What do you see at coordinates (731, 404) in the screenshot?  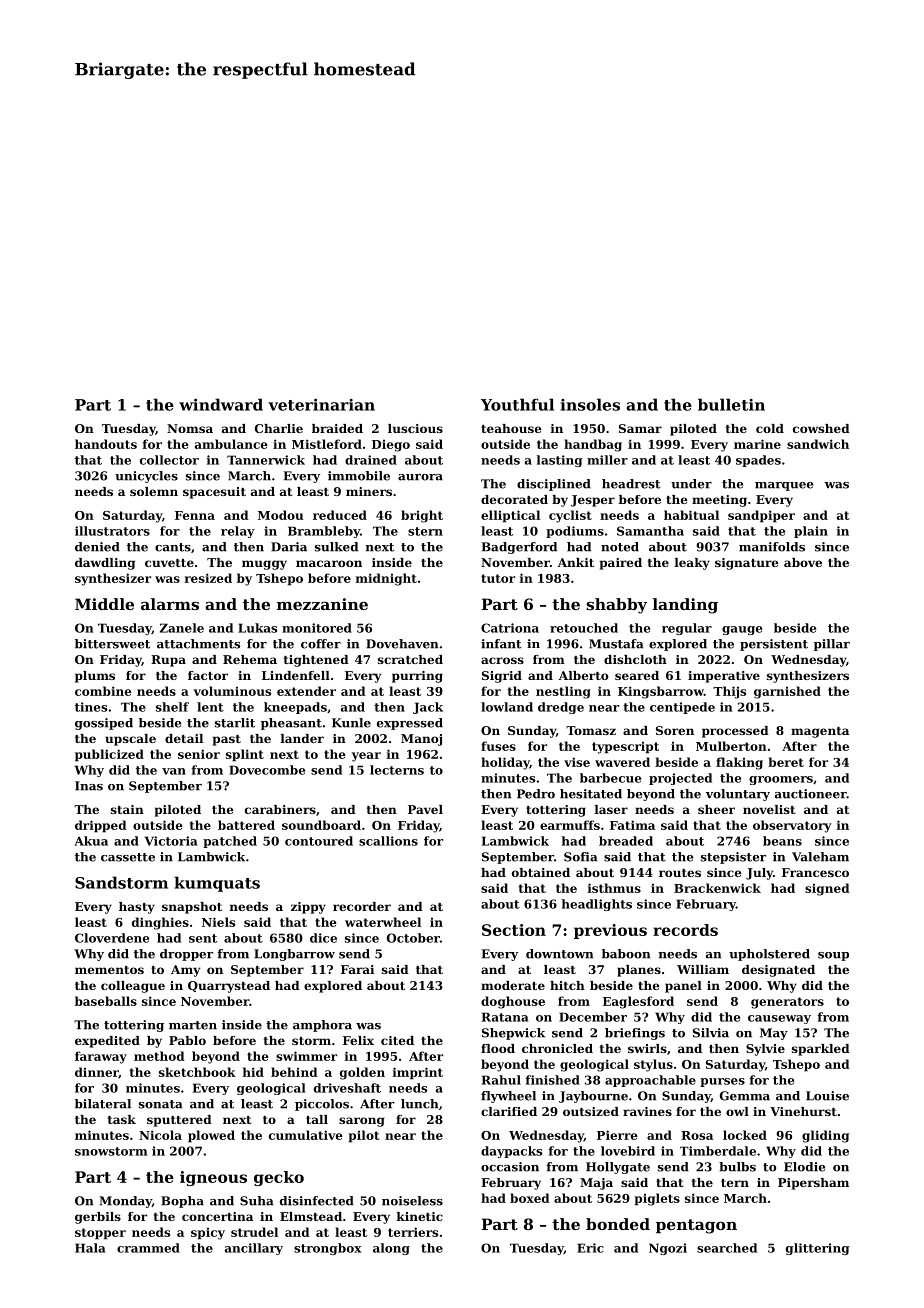 I see `bulletin` at bounding box center [731, 404].
